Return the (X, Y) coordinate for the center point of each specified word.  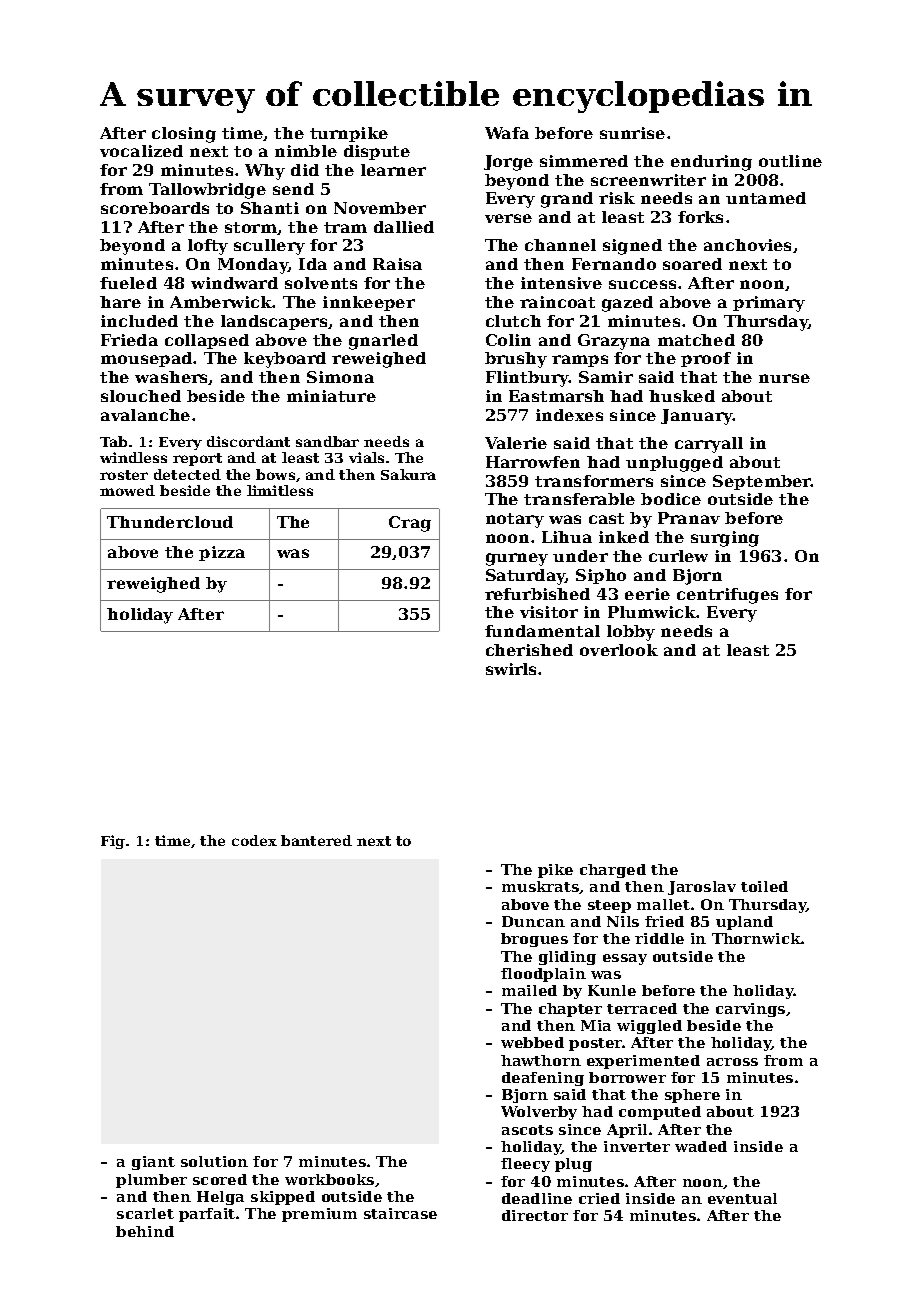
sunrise (632, 133)
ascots (527, 1130)
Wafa (507, 133)
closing (184, 135)
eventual (742, 1198)
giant (153, 1163)
